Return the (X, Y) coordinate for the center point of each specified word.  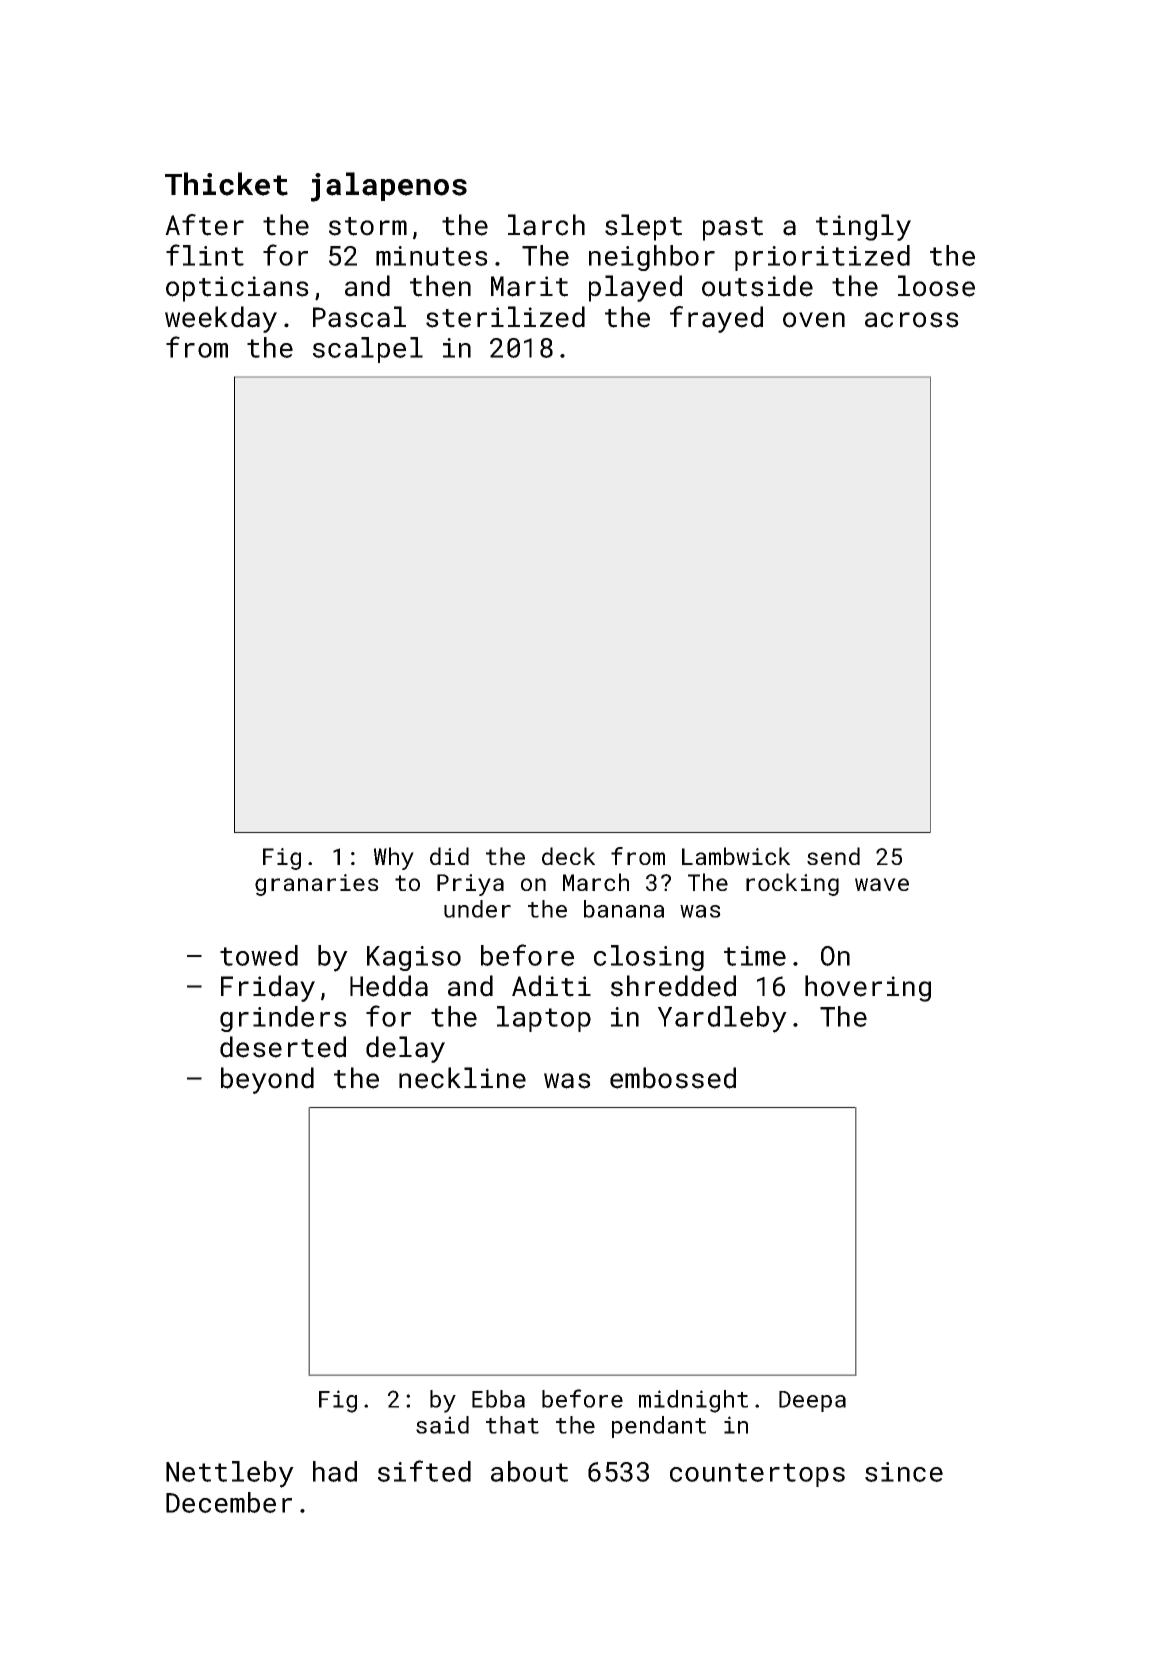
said (442, 1425)
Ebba (498, 1399)
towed (259, 955)
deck (568, 856)
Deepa (812, 1401)
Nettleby (230, 1474)
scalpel (368, 350)
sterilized (505, 317)
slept (643, 227)
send (833, 856)
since (904, 1472)
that (512, 1425)
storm (368, 226)
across (912, 320)
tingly (863, 227)
